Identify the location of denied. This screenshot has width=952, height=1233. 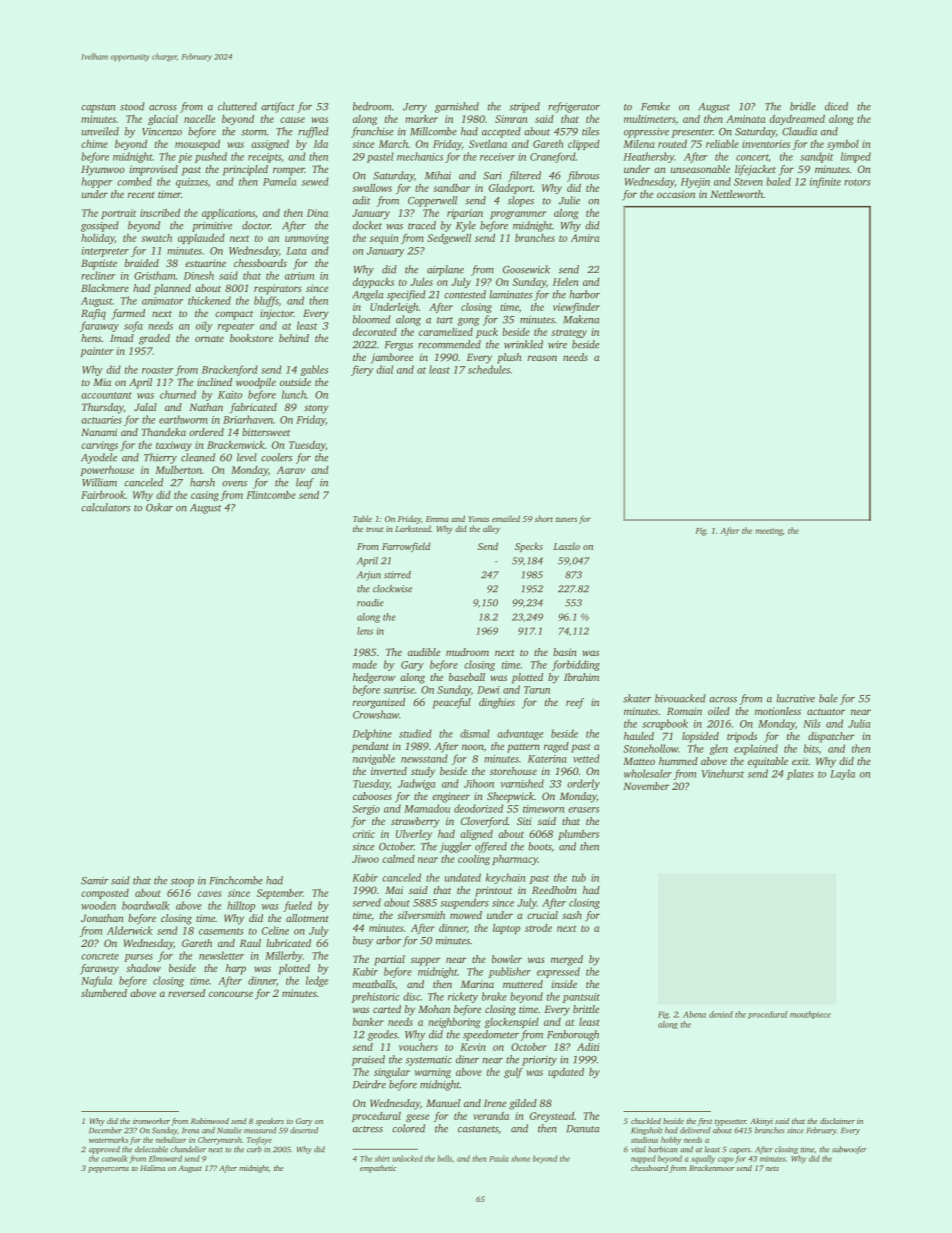
(721, 1014).
